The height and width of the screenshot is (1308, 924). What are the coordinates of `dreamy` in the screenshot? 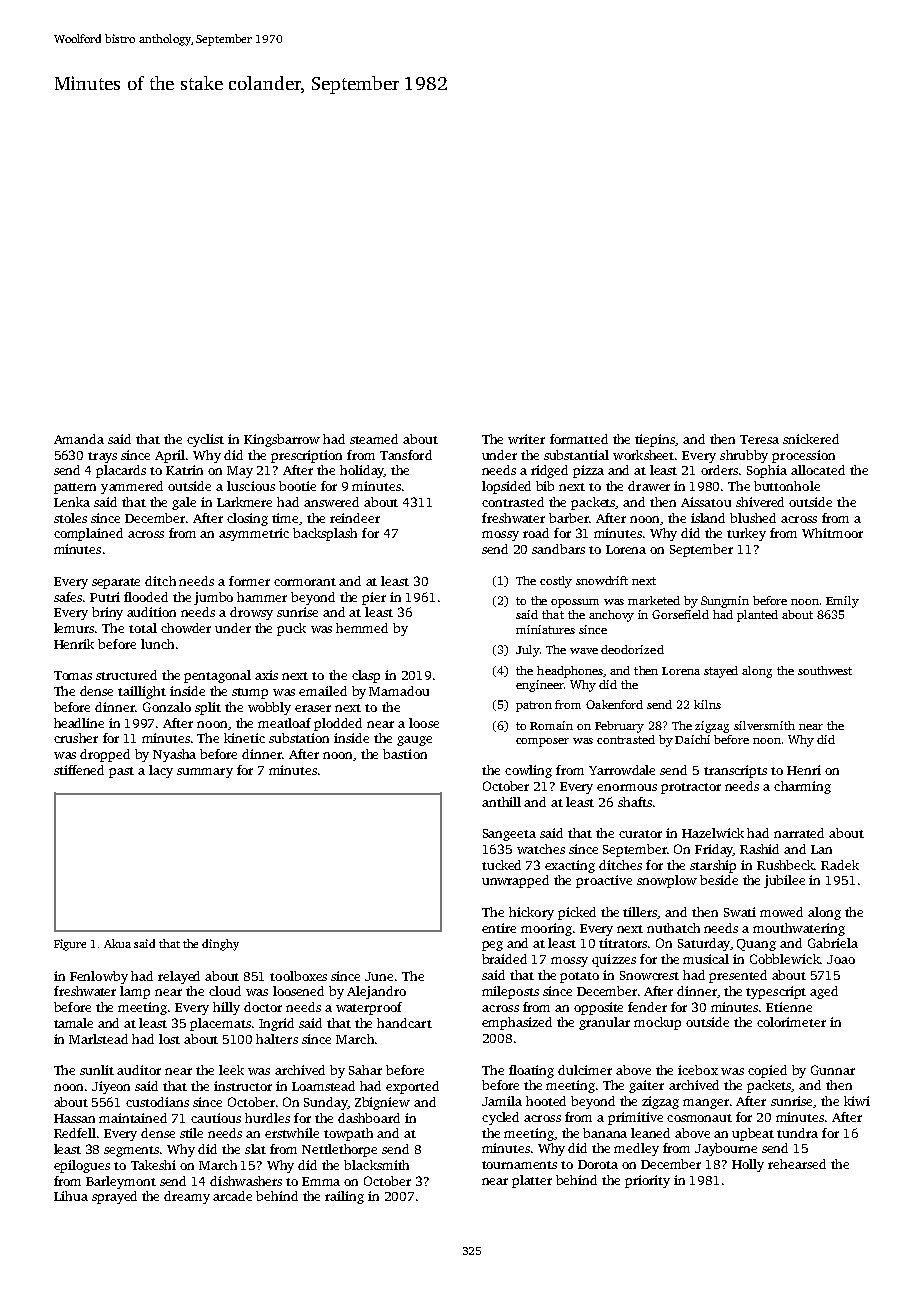 It's located at (187, 1197).
